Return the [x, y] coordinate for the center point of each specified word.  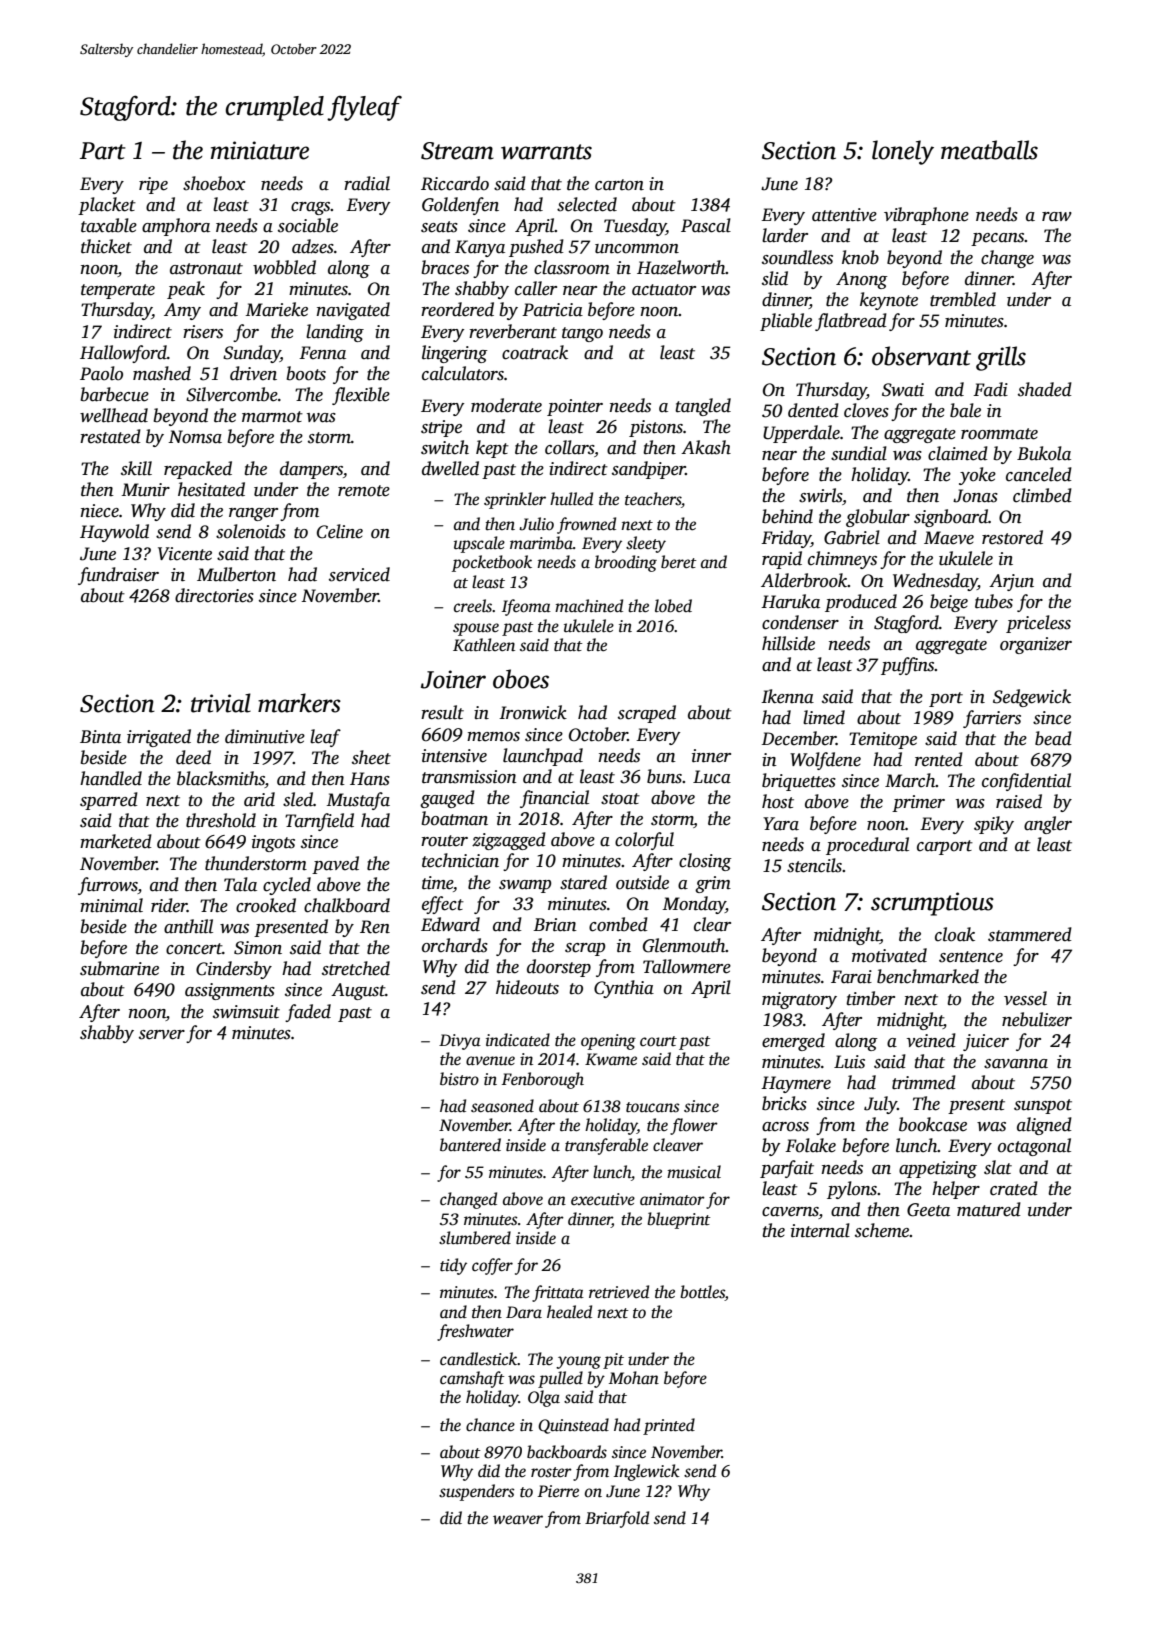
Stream [457, 151]
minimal [111, 905]
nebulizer [1037, 1019]
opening [608, 1042]
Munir [145, 490]
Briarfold [617, 1519]
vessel [1025, 998]
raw [1057, 216]
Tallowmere [687, 966]
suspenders [477, 1492]
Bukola [1044, 453]
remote [364, 491]
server [162, 1035]
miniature [260, 150]
